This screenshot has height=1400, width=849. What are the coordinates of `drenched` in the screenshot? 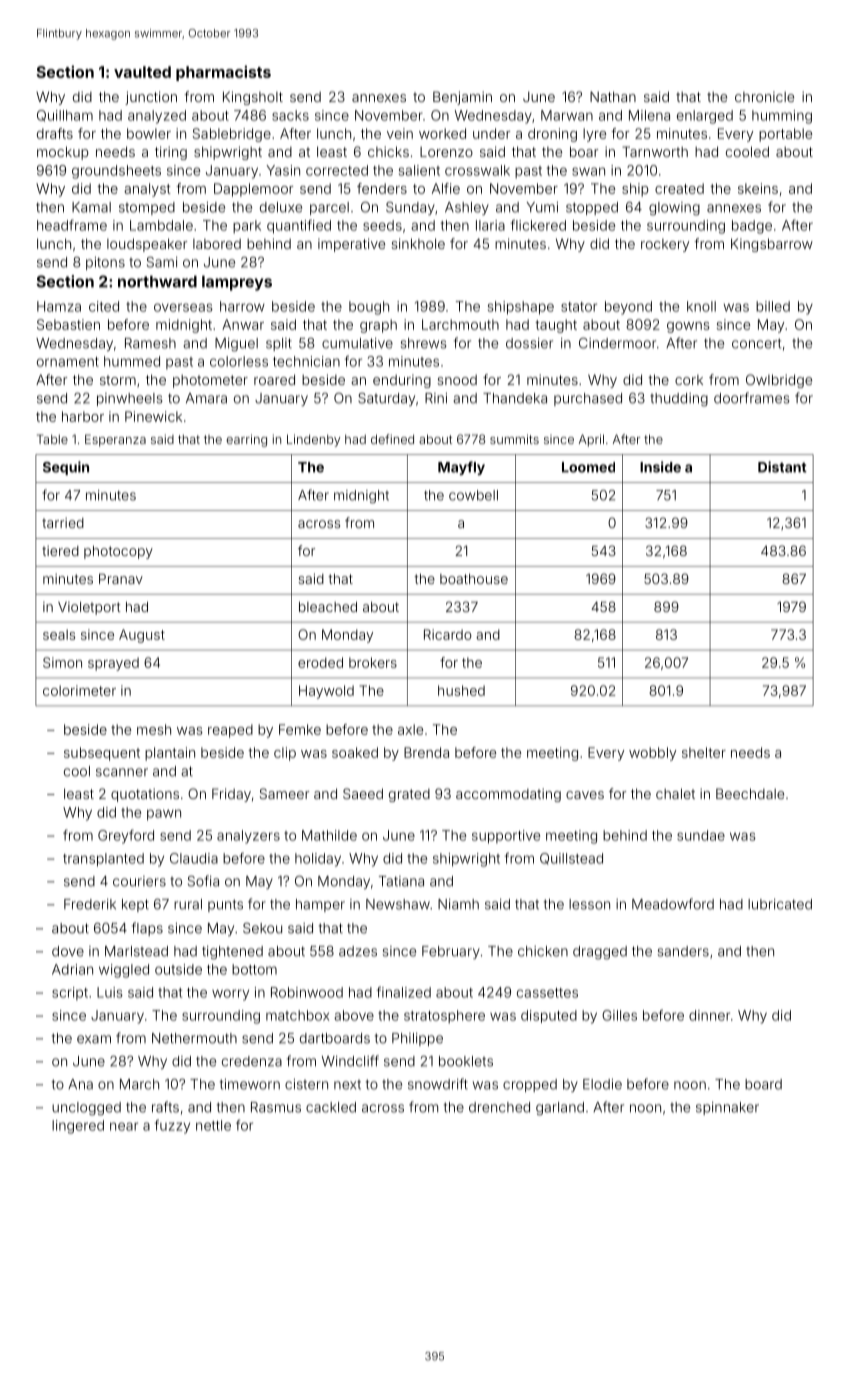 It's located at (499, 1107).
